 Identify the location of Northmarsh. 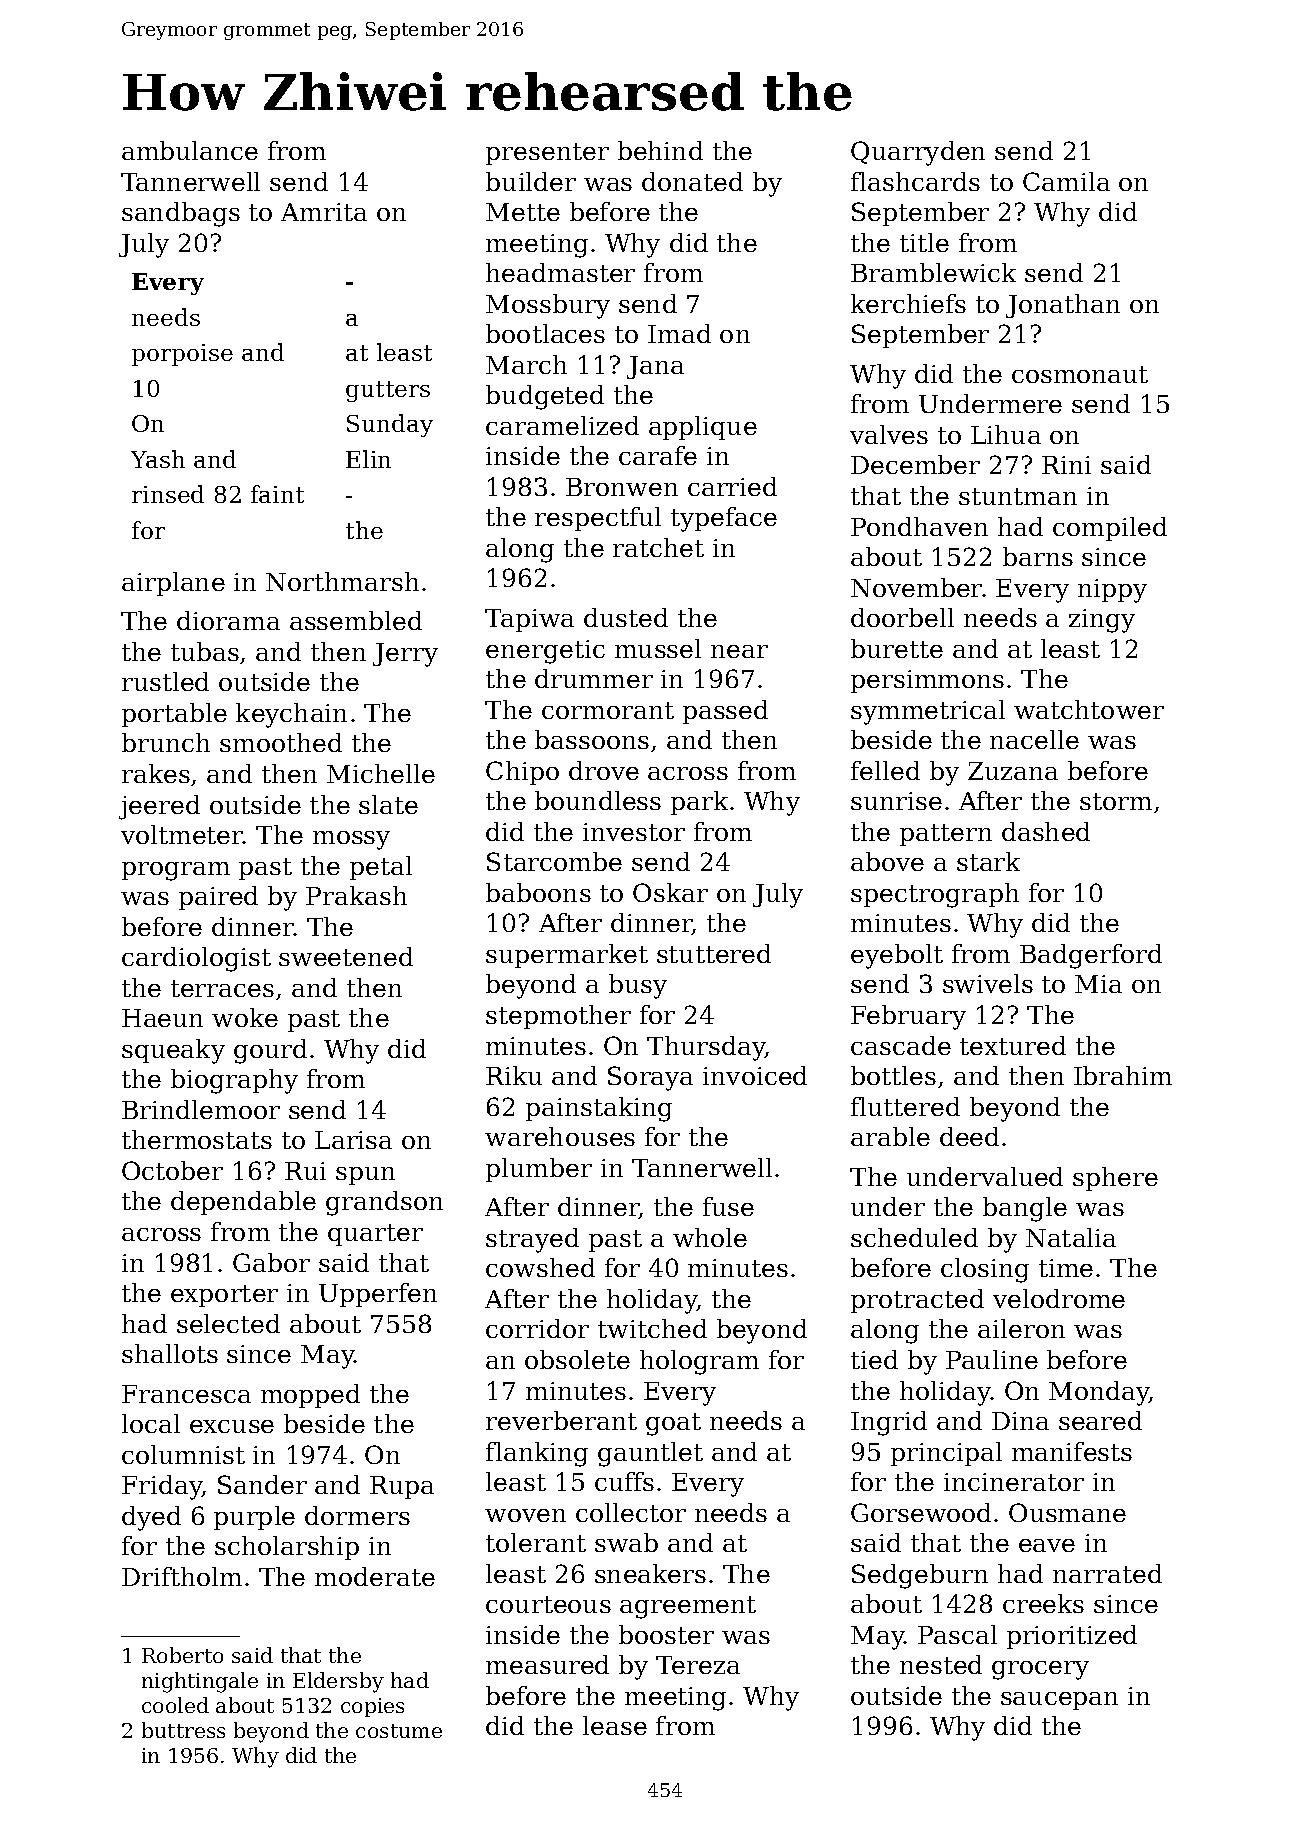
(342, 581).
